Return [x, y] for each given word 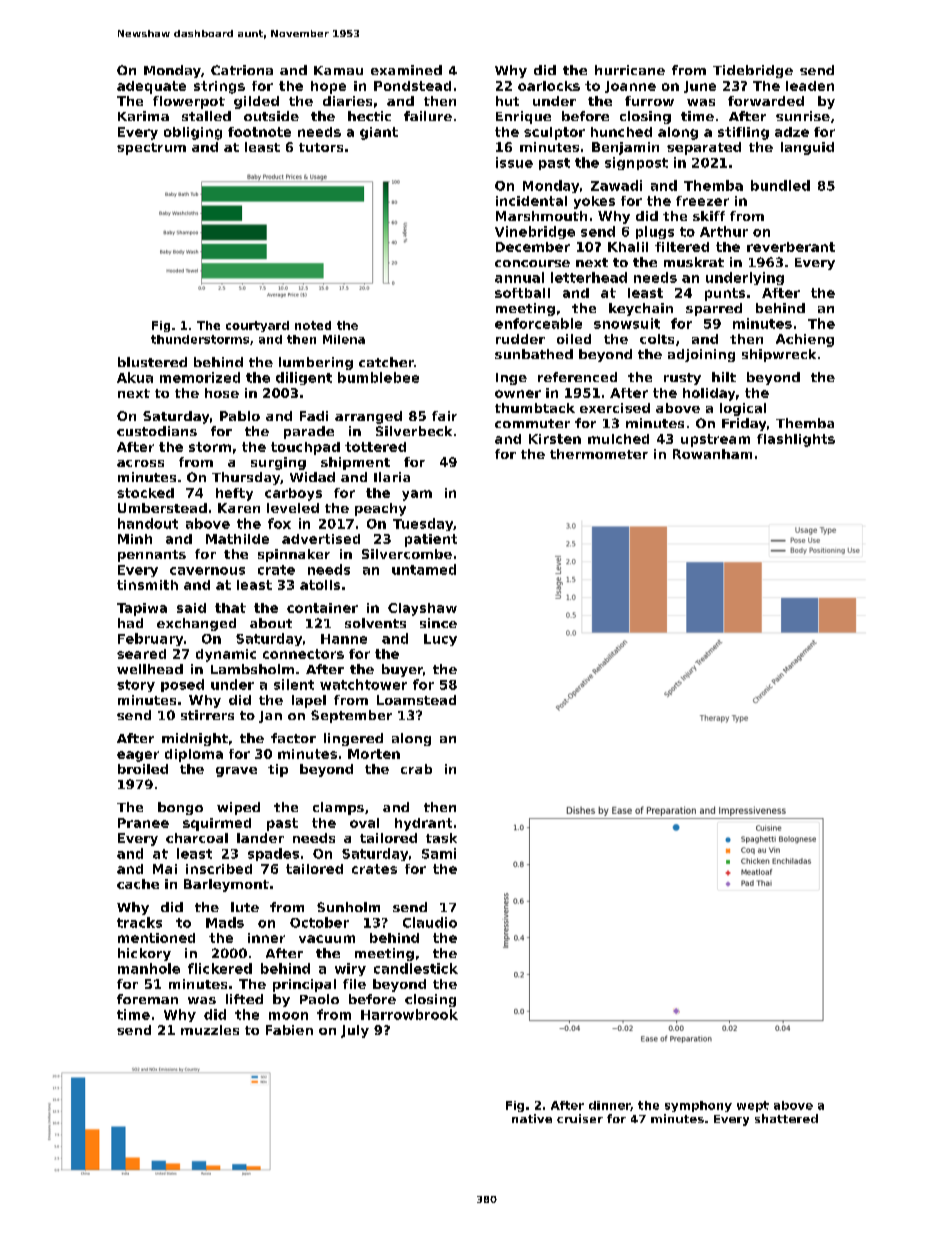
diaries [347, 101]
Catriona [242, 70]
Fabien [289, 1030]
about [271, 623]
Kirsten [555, 439]
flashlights [796, 440]
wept [753, 1106]
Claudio [430, 922]
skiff [709, 216]
